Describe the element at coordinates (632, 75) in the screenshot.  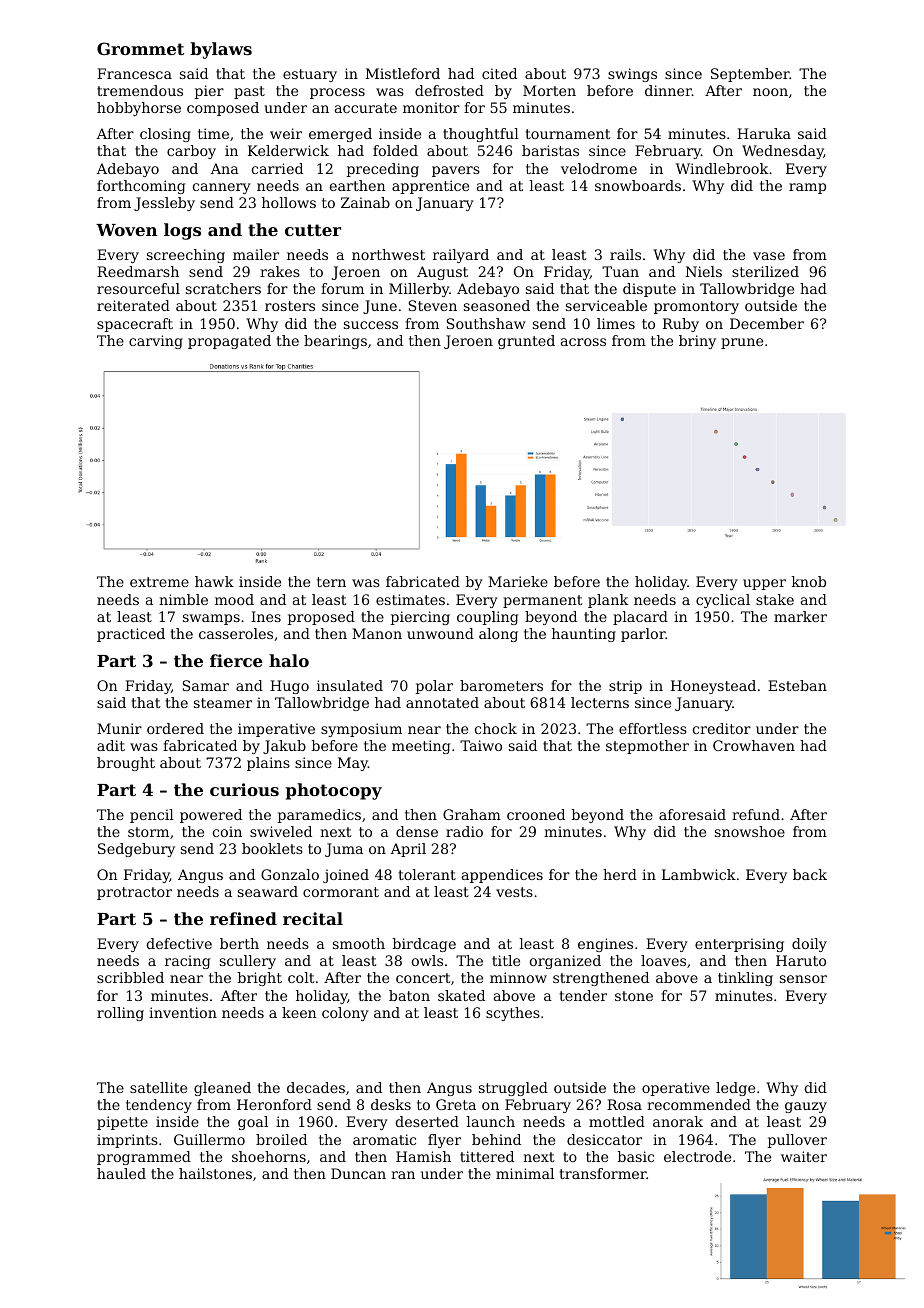
I see `swings` at that location.
